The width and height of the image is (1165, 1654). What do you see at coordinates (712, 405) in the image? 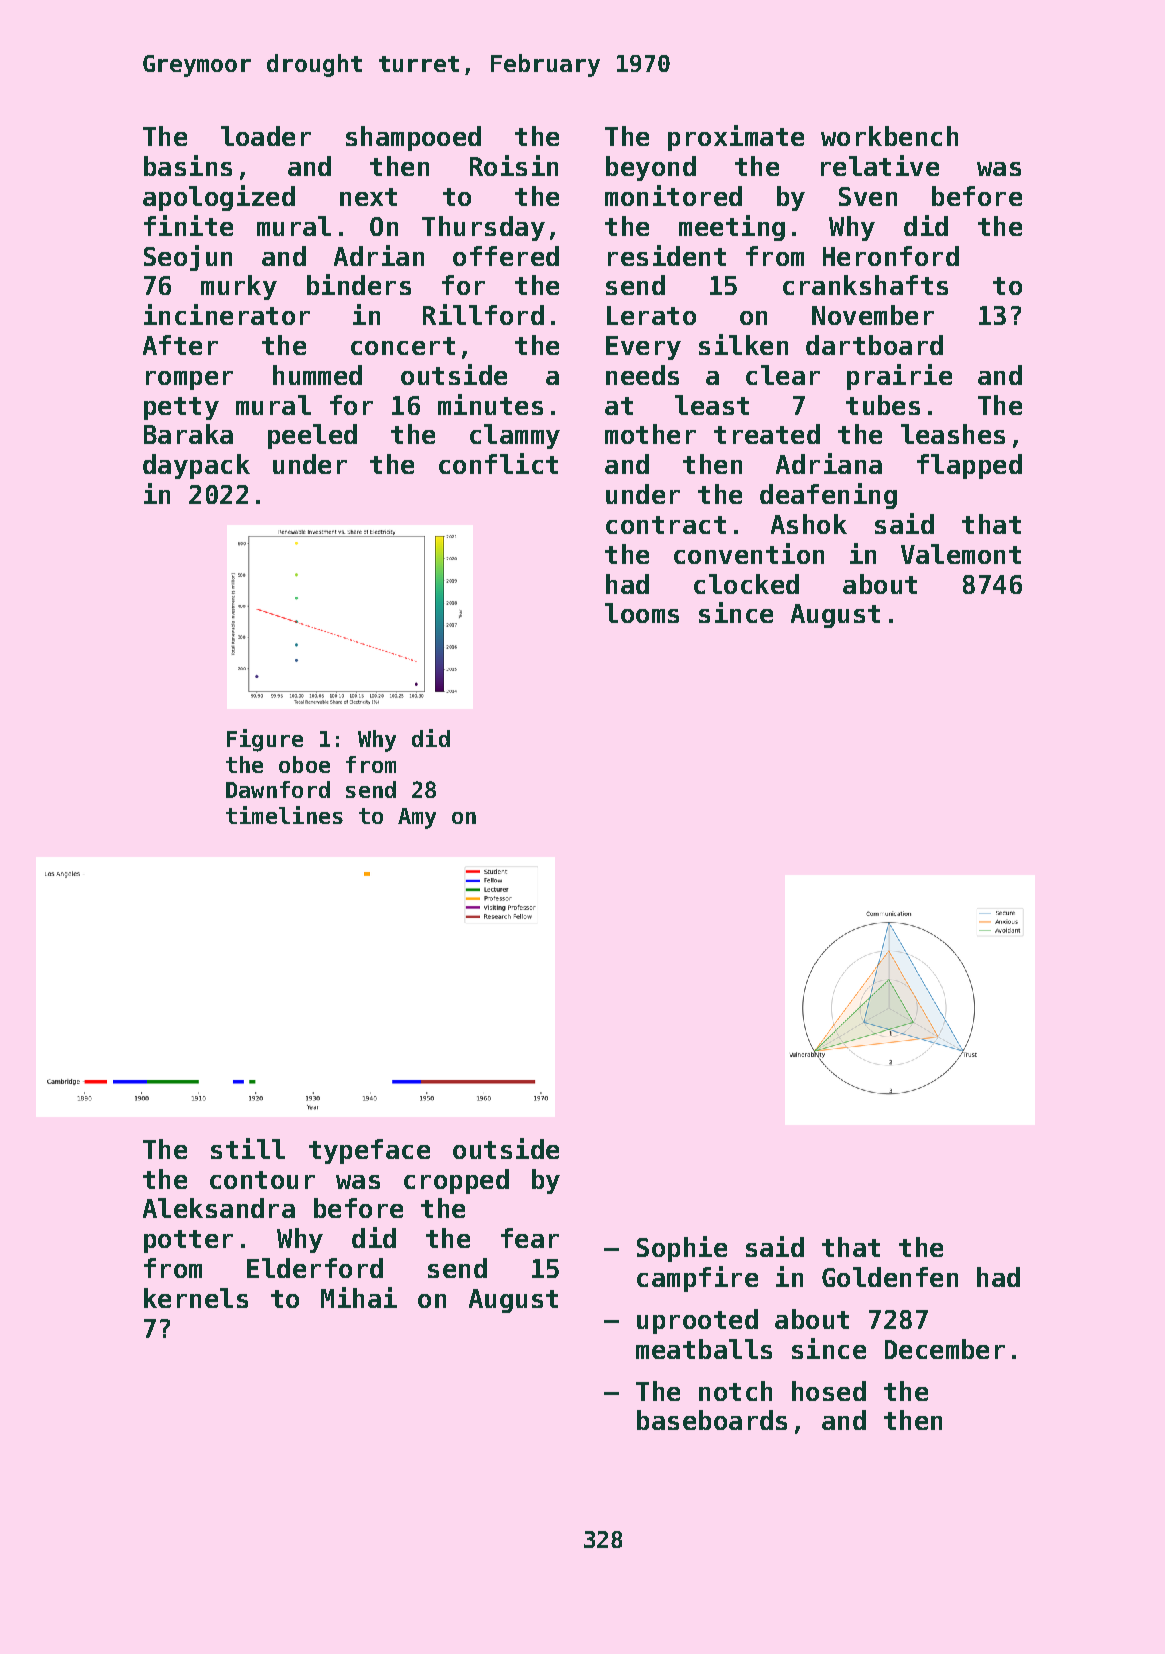
I see `least` at bounding box center [712, 405].
